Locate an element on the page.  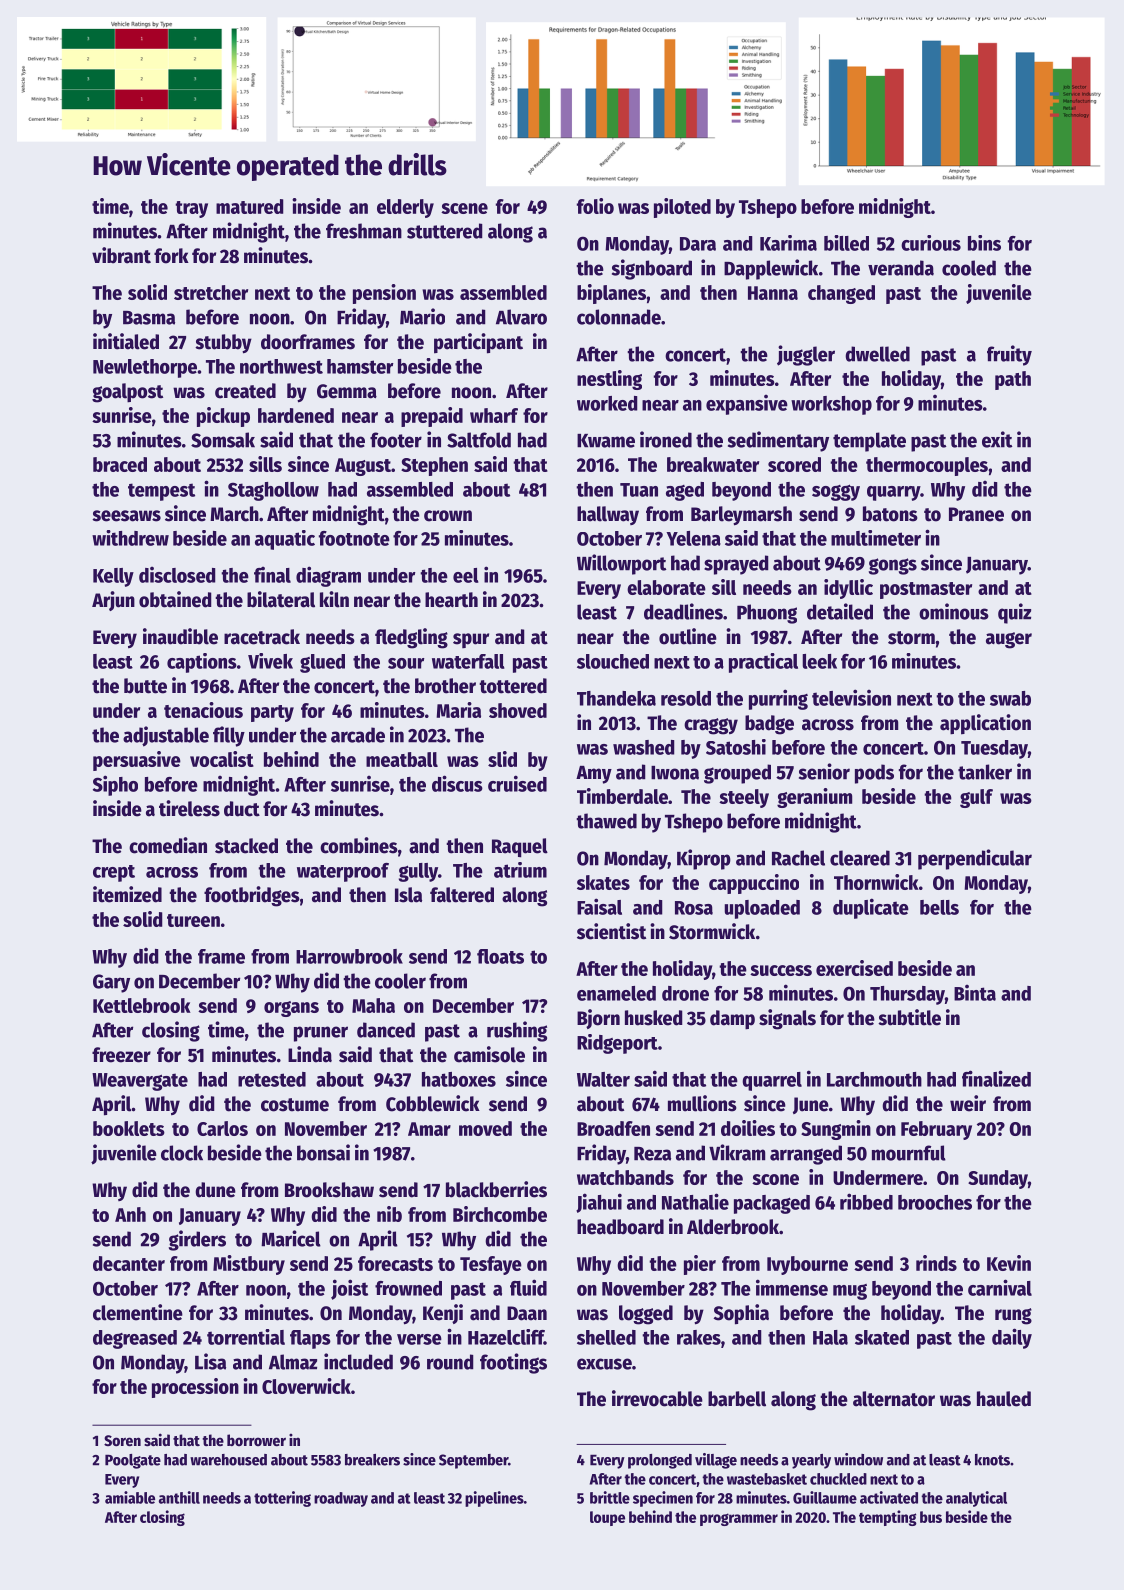
piloted is located at coordinates (682, 208).
